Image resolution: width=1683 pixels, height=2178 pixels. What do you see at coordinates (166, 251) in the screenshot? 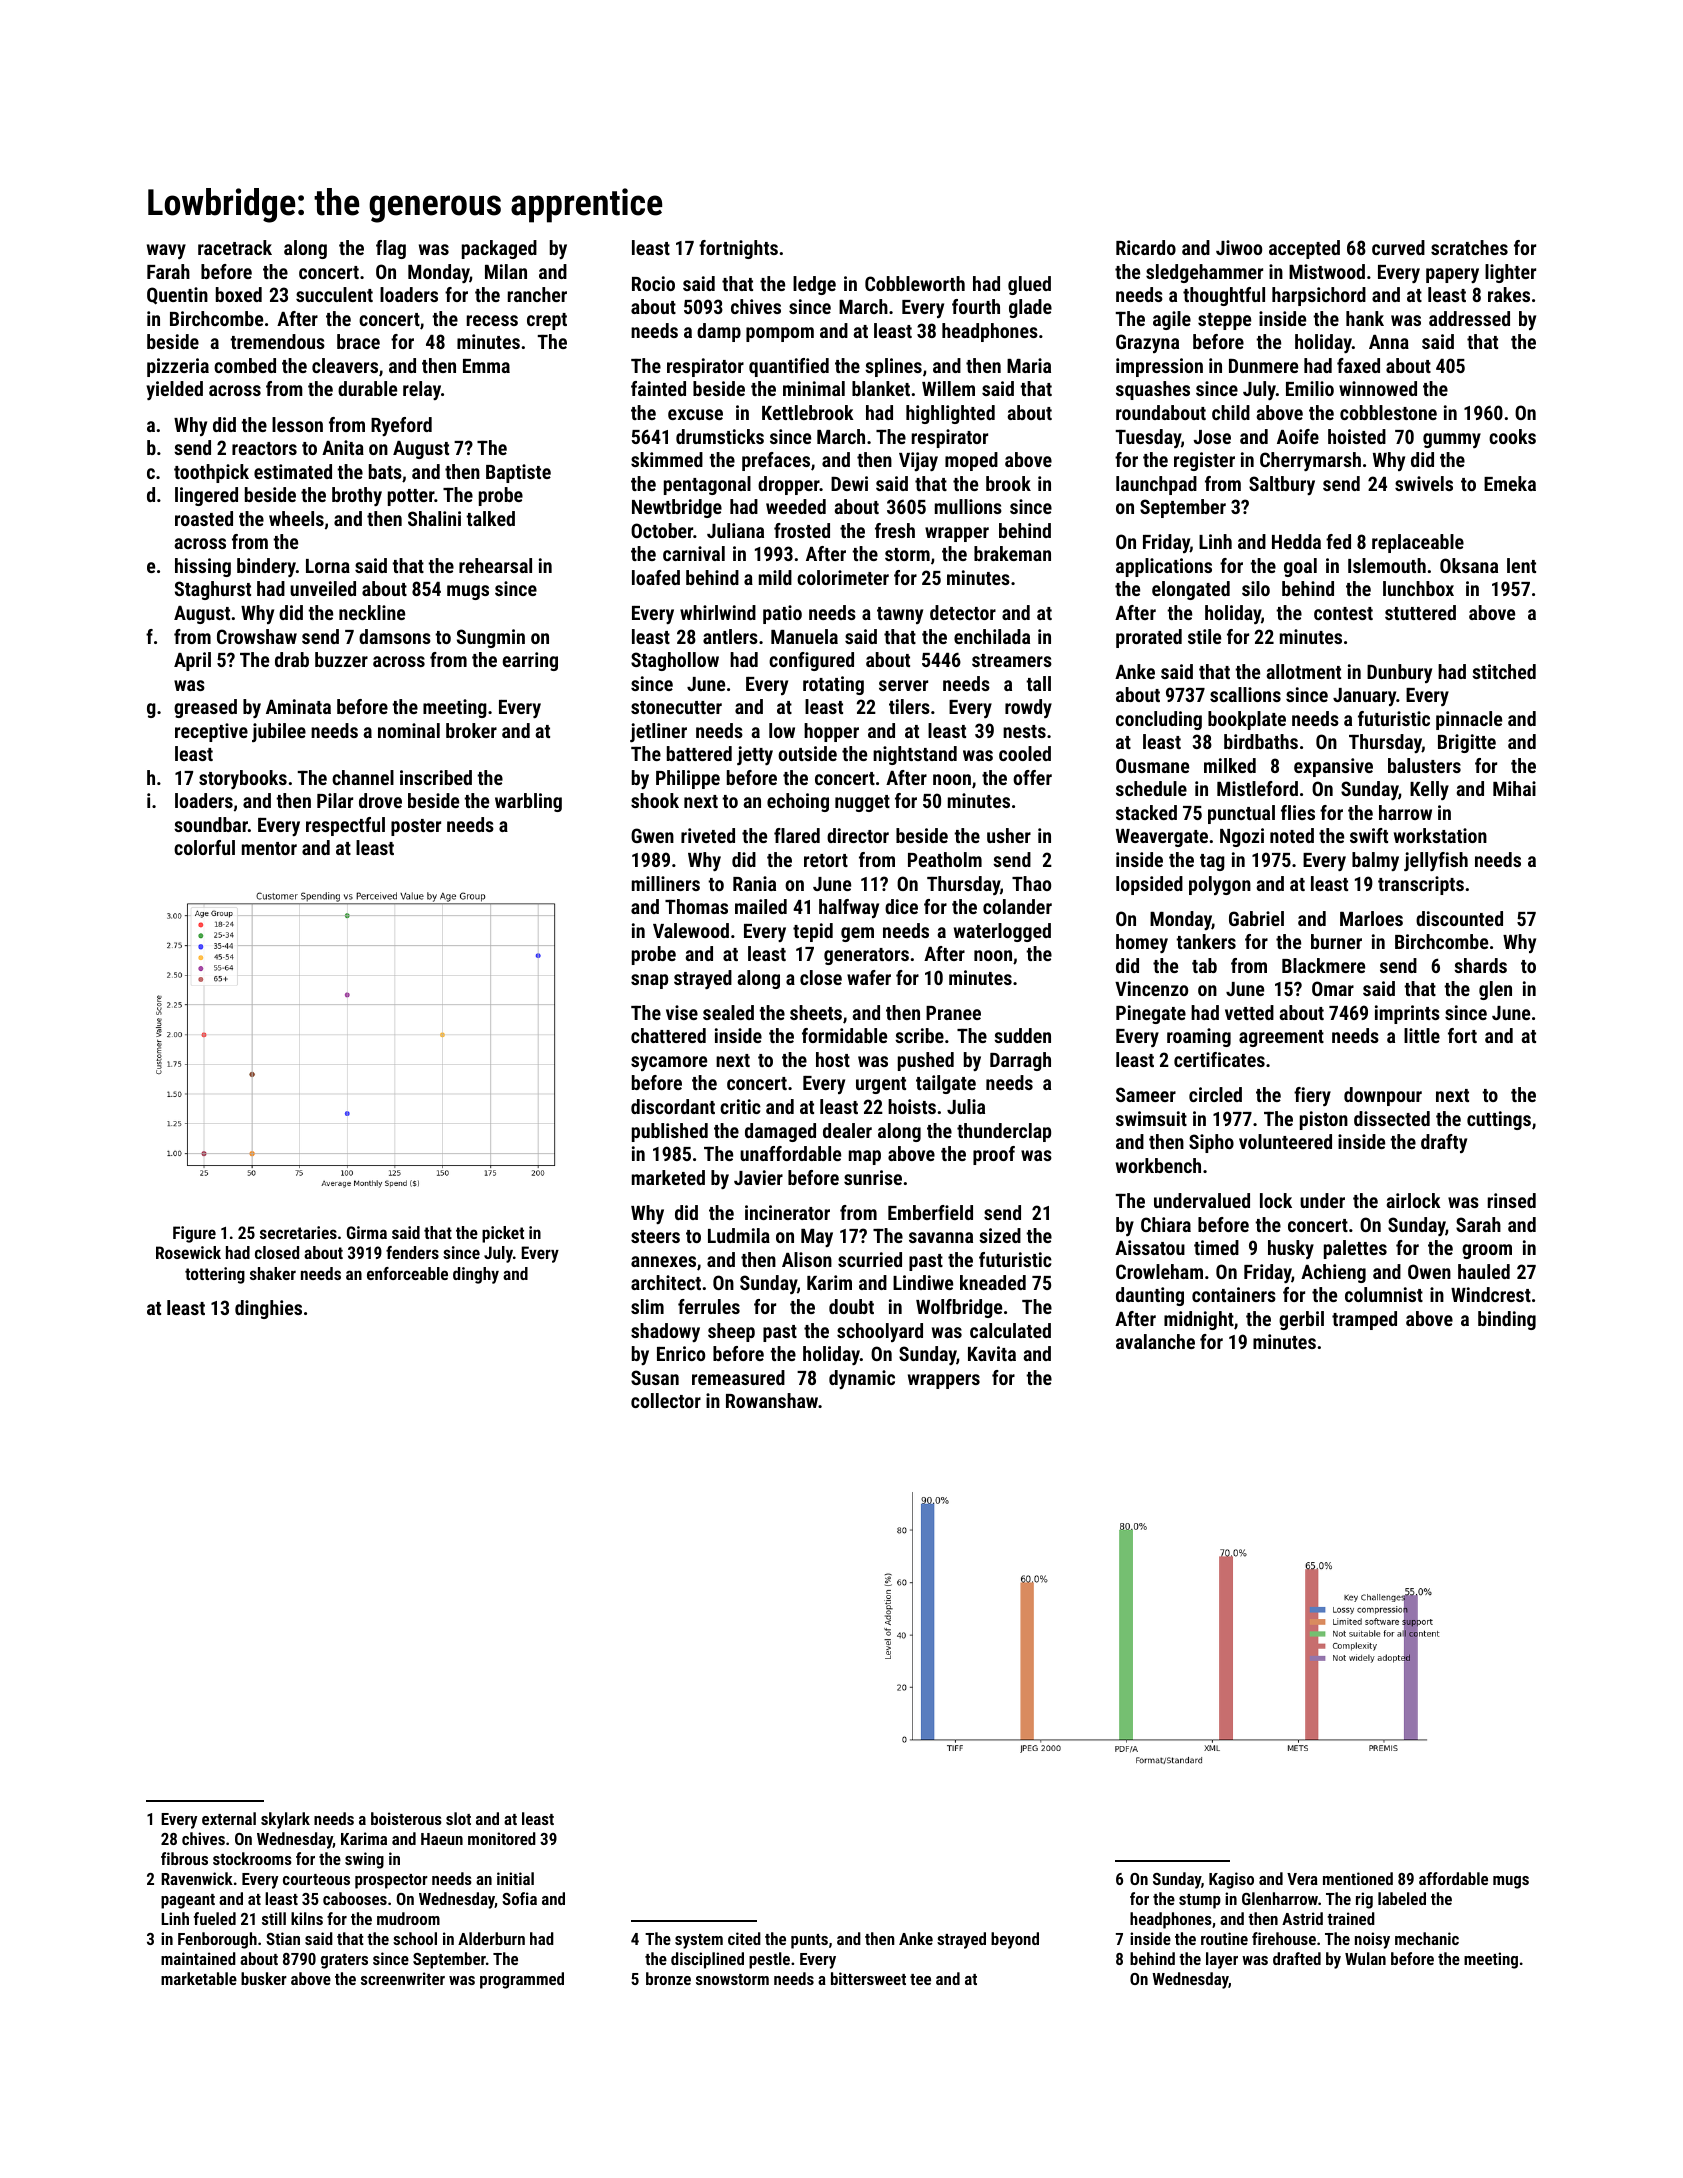
I see `wavy` at bounding box center [166, 251].
